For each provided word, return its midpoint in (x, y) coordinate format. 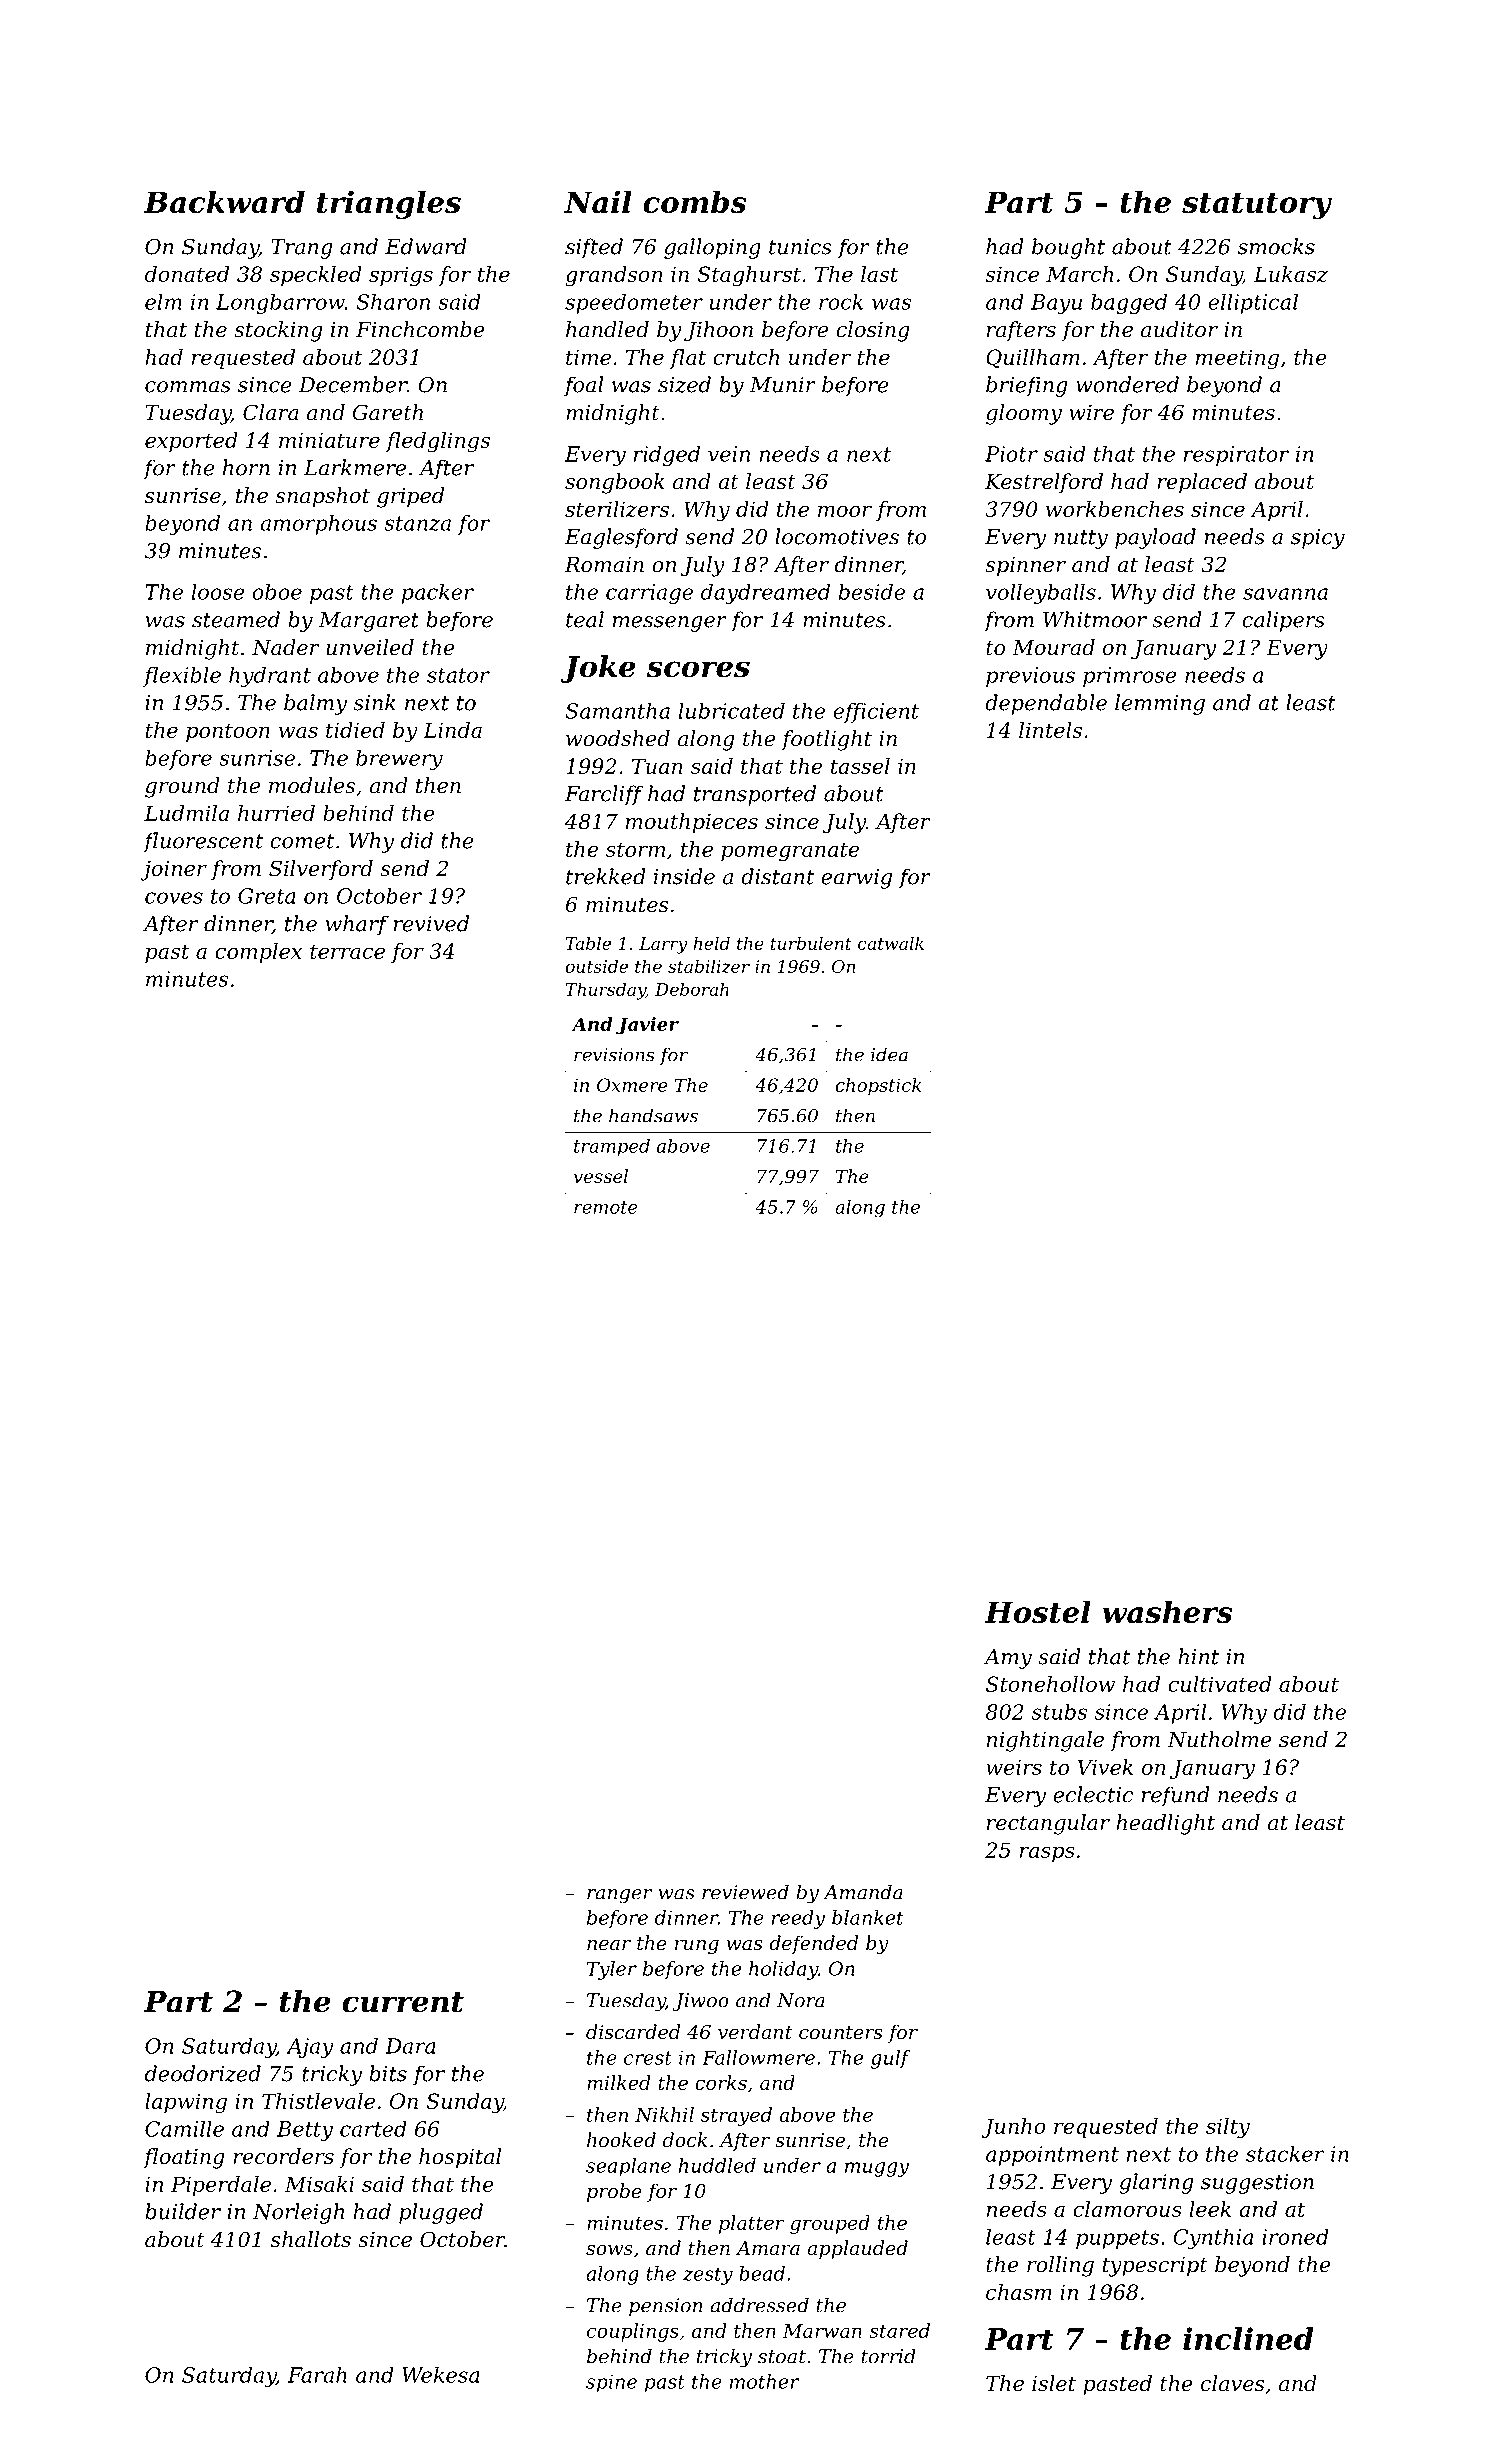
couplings (633, 2332)
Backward (224, 201)
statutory (1257, 206)
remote (606, 1207)
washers (1167, 1611)
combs (695, 201)
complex (258, 953)
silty (1228, 2128)
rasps (1047, 1854)
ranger (619, 1896)
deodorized (203, 2073)
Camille (184, 2128)
